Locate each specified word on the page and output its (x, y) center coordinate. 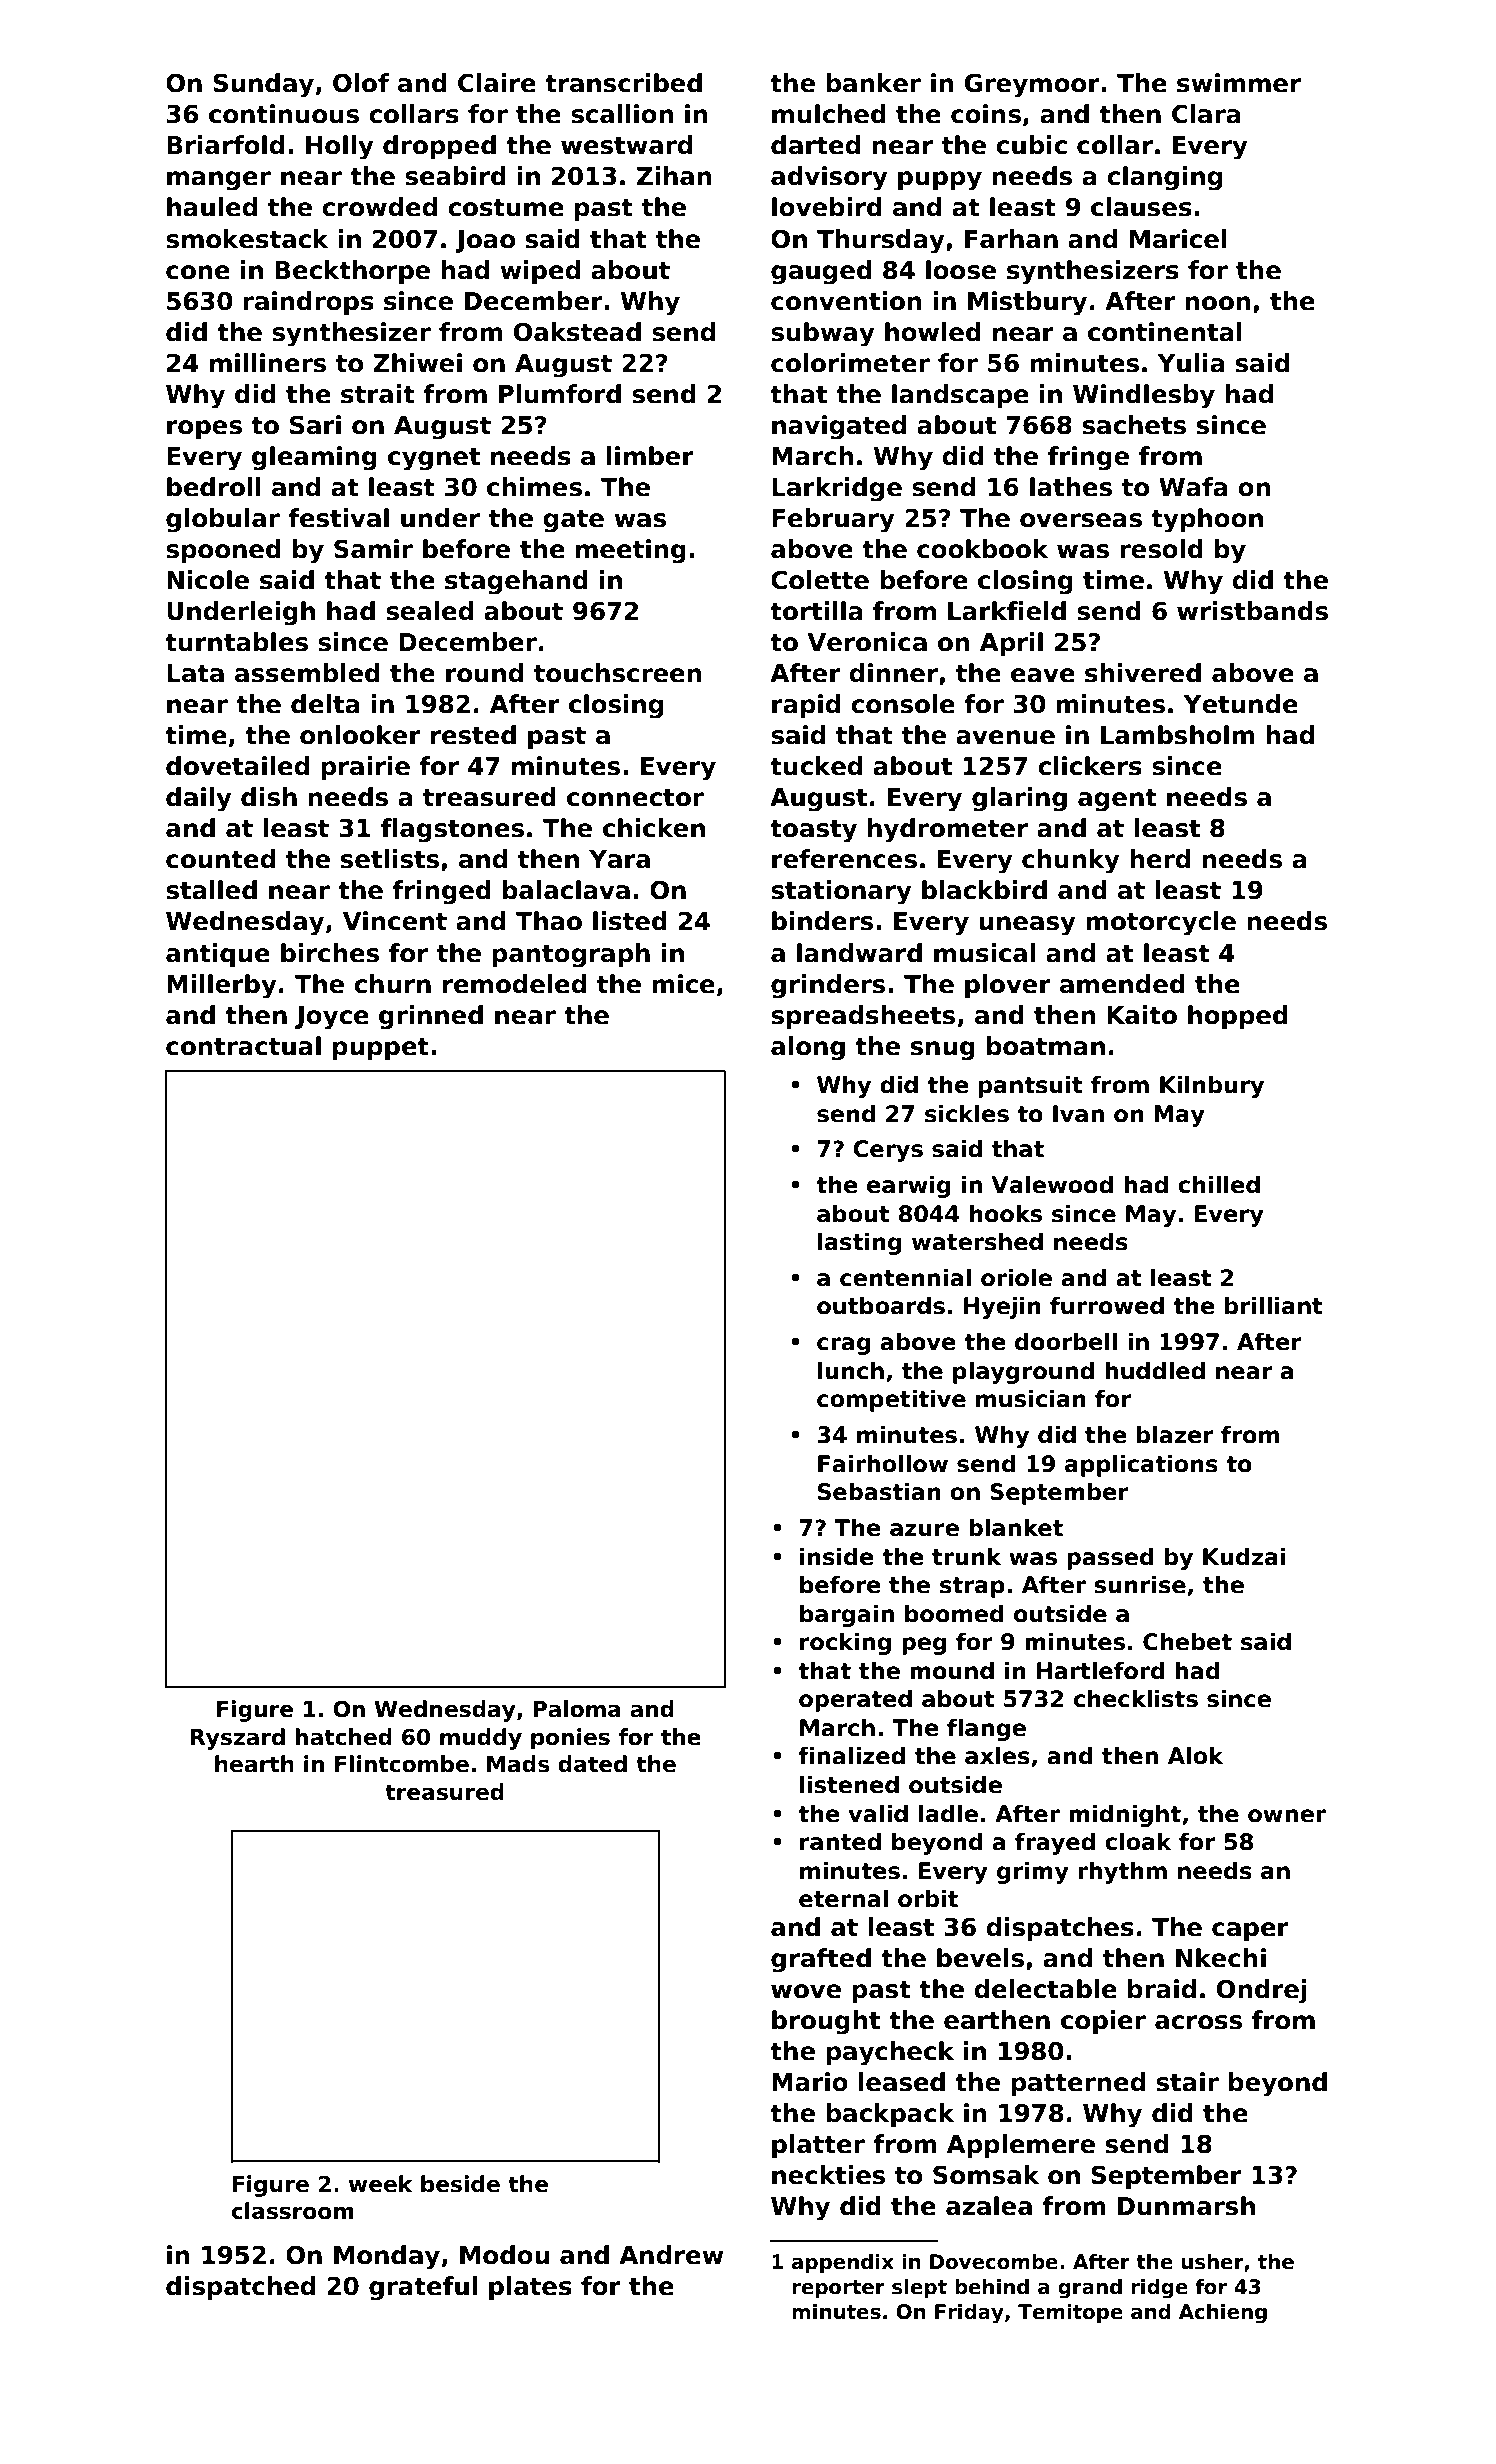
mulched (829, 114)
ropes (204, 429)
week (380, 2184)
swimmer (1239, 83)
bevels (980, 1958)
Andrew (671, 2255)
